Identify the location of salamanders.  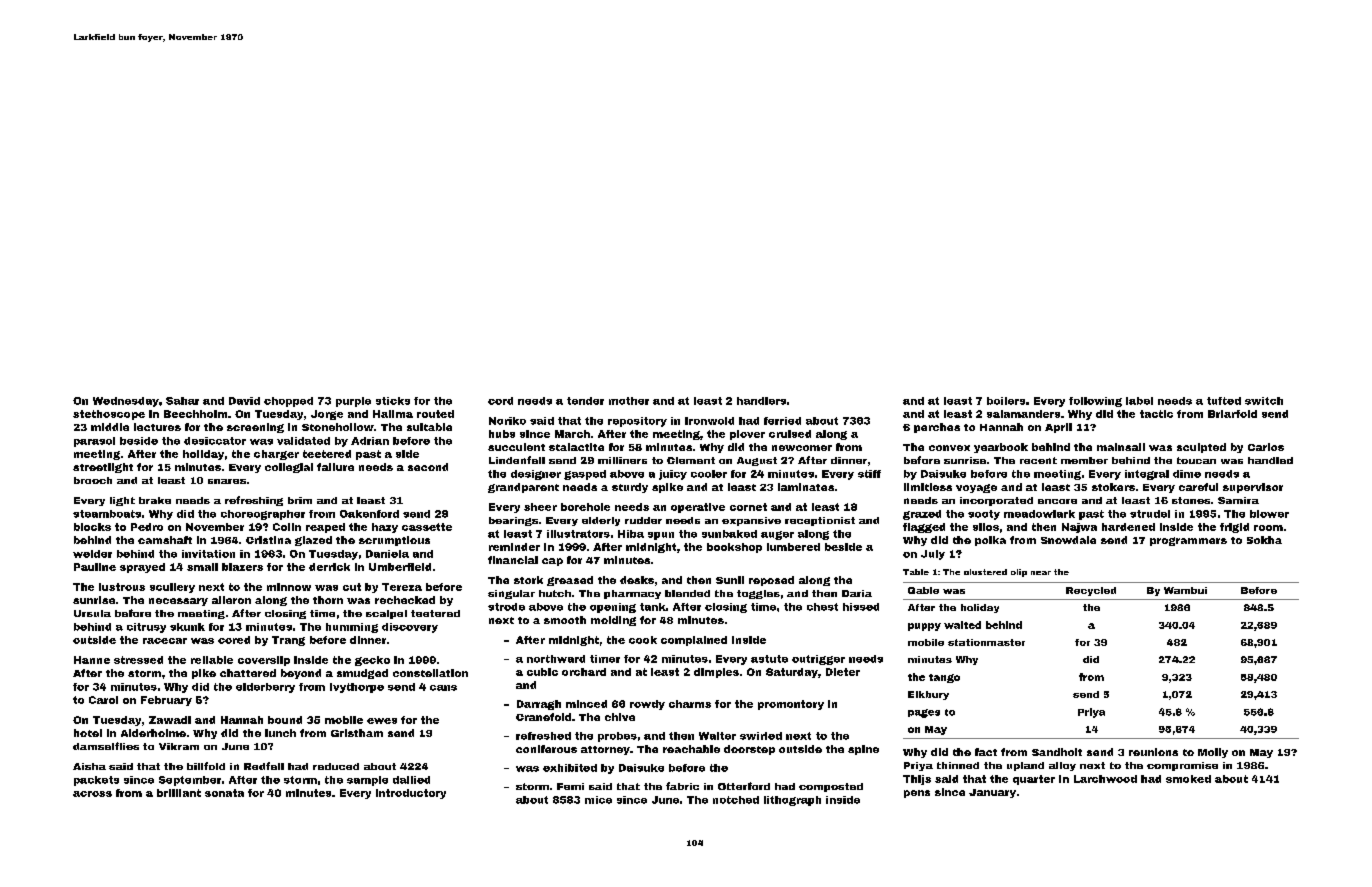
(1023, 414).
